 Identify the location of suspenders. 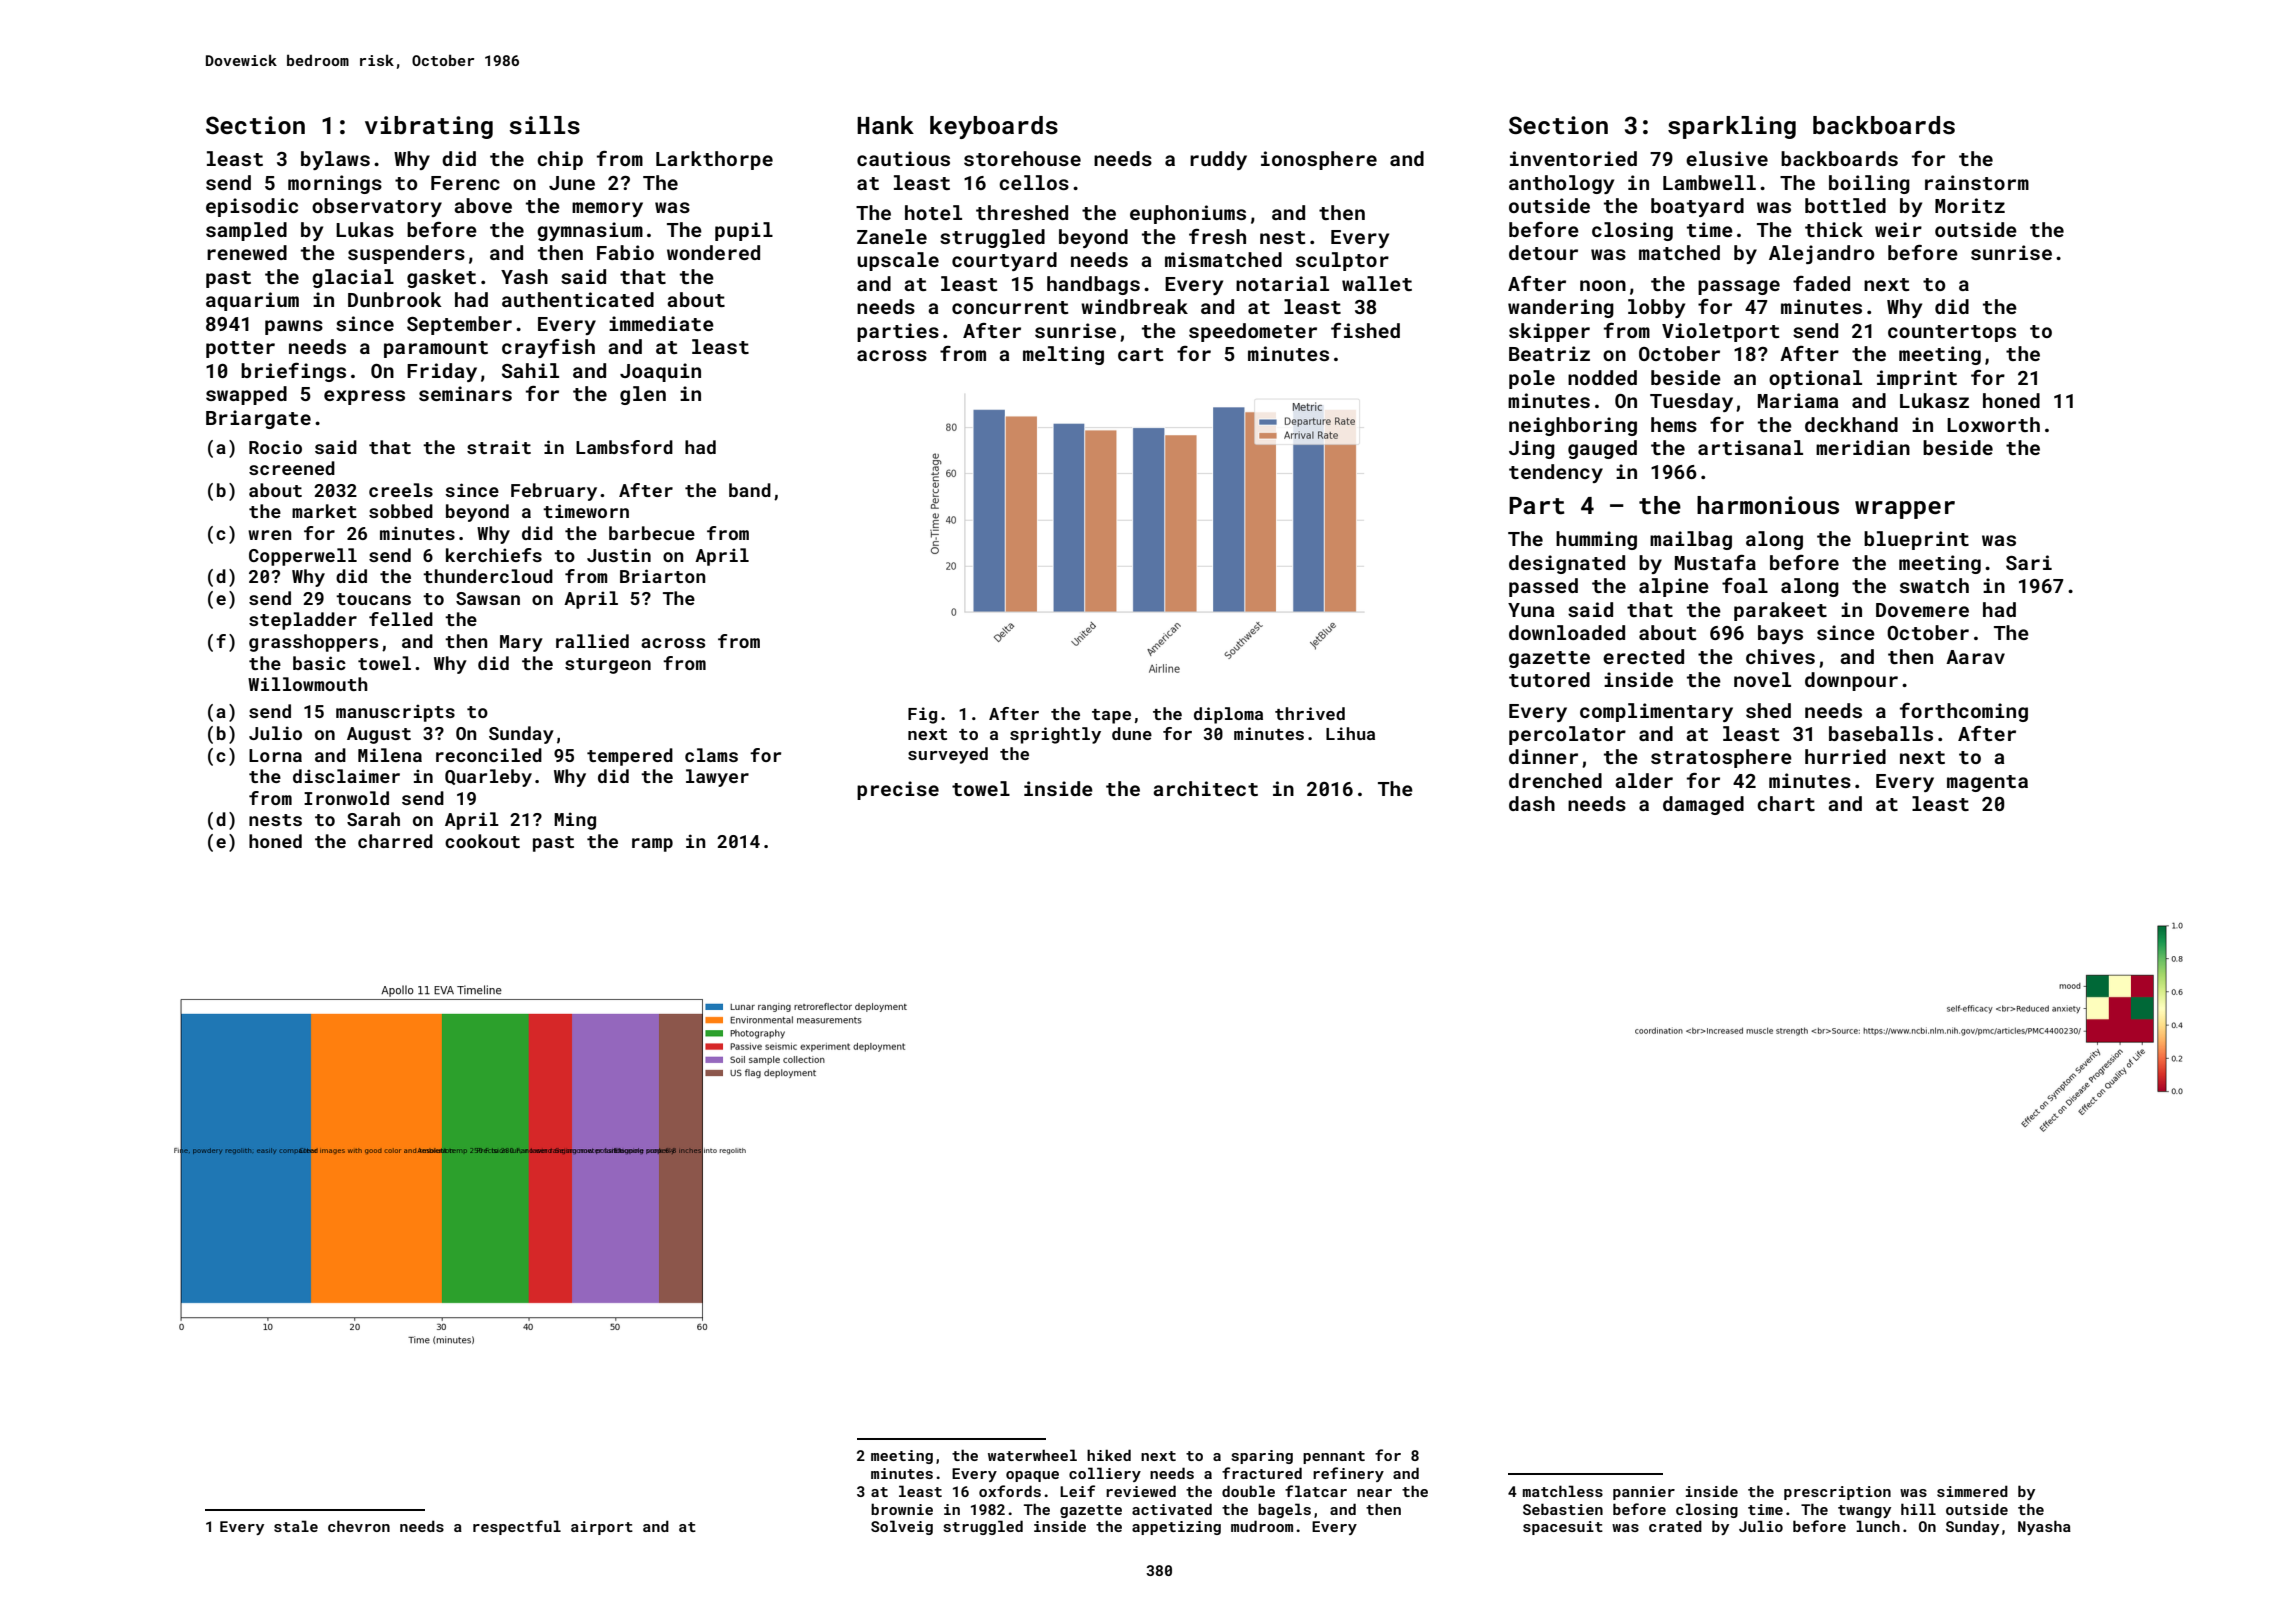
(406, 254).
